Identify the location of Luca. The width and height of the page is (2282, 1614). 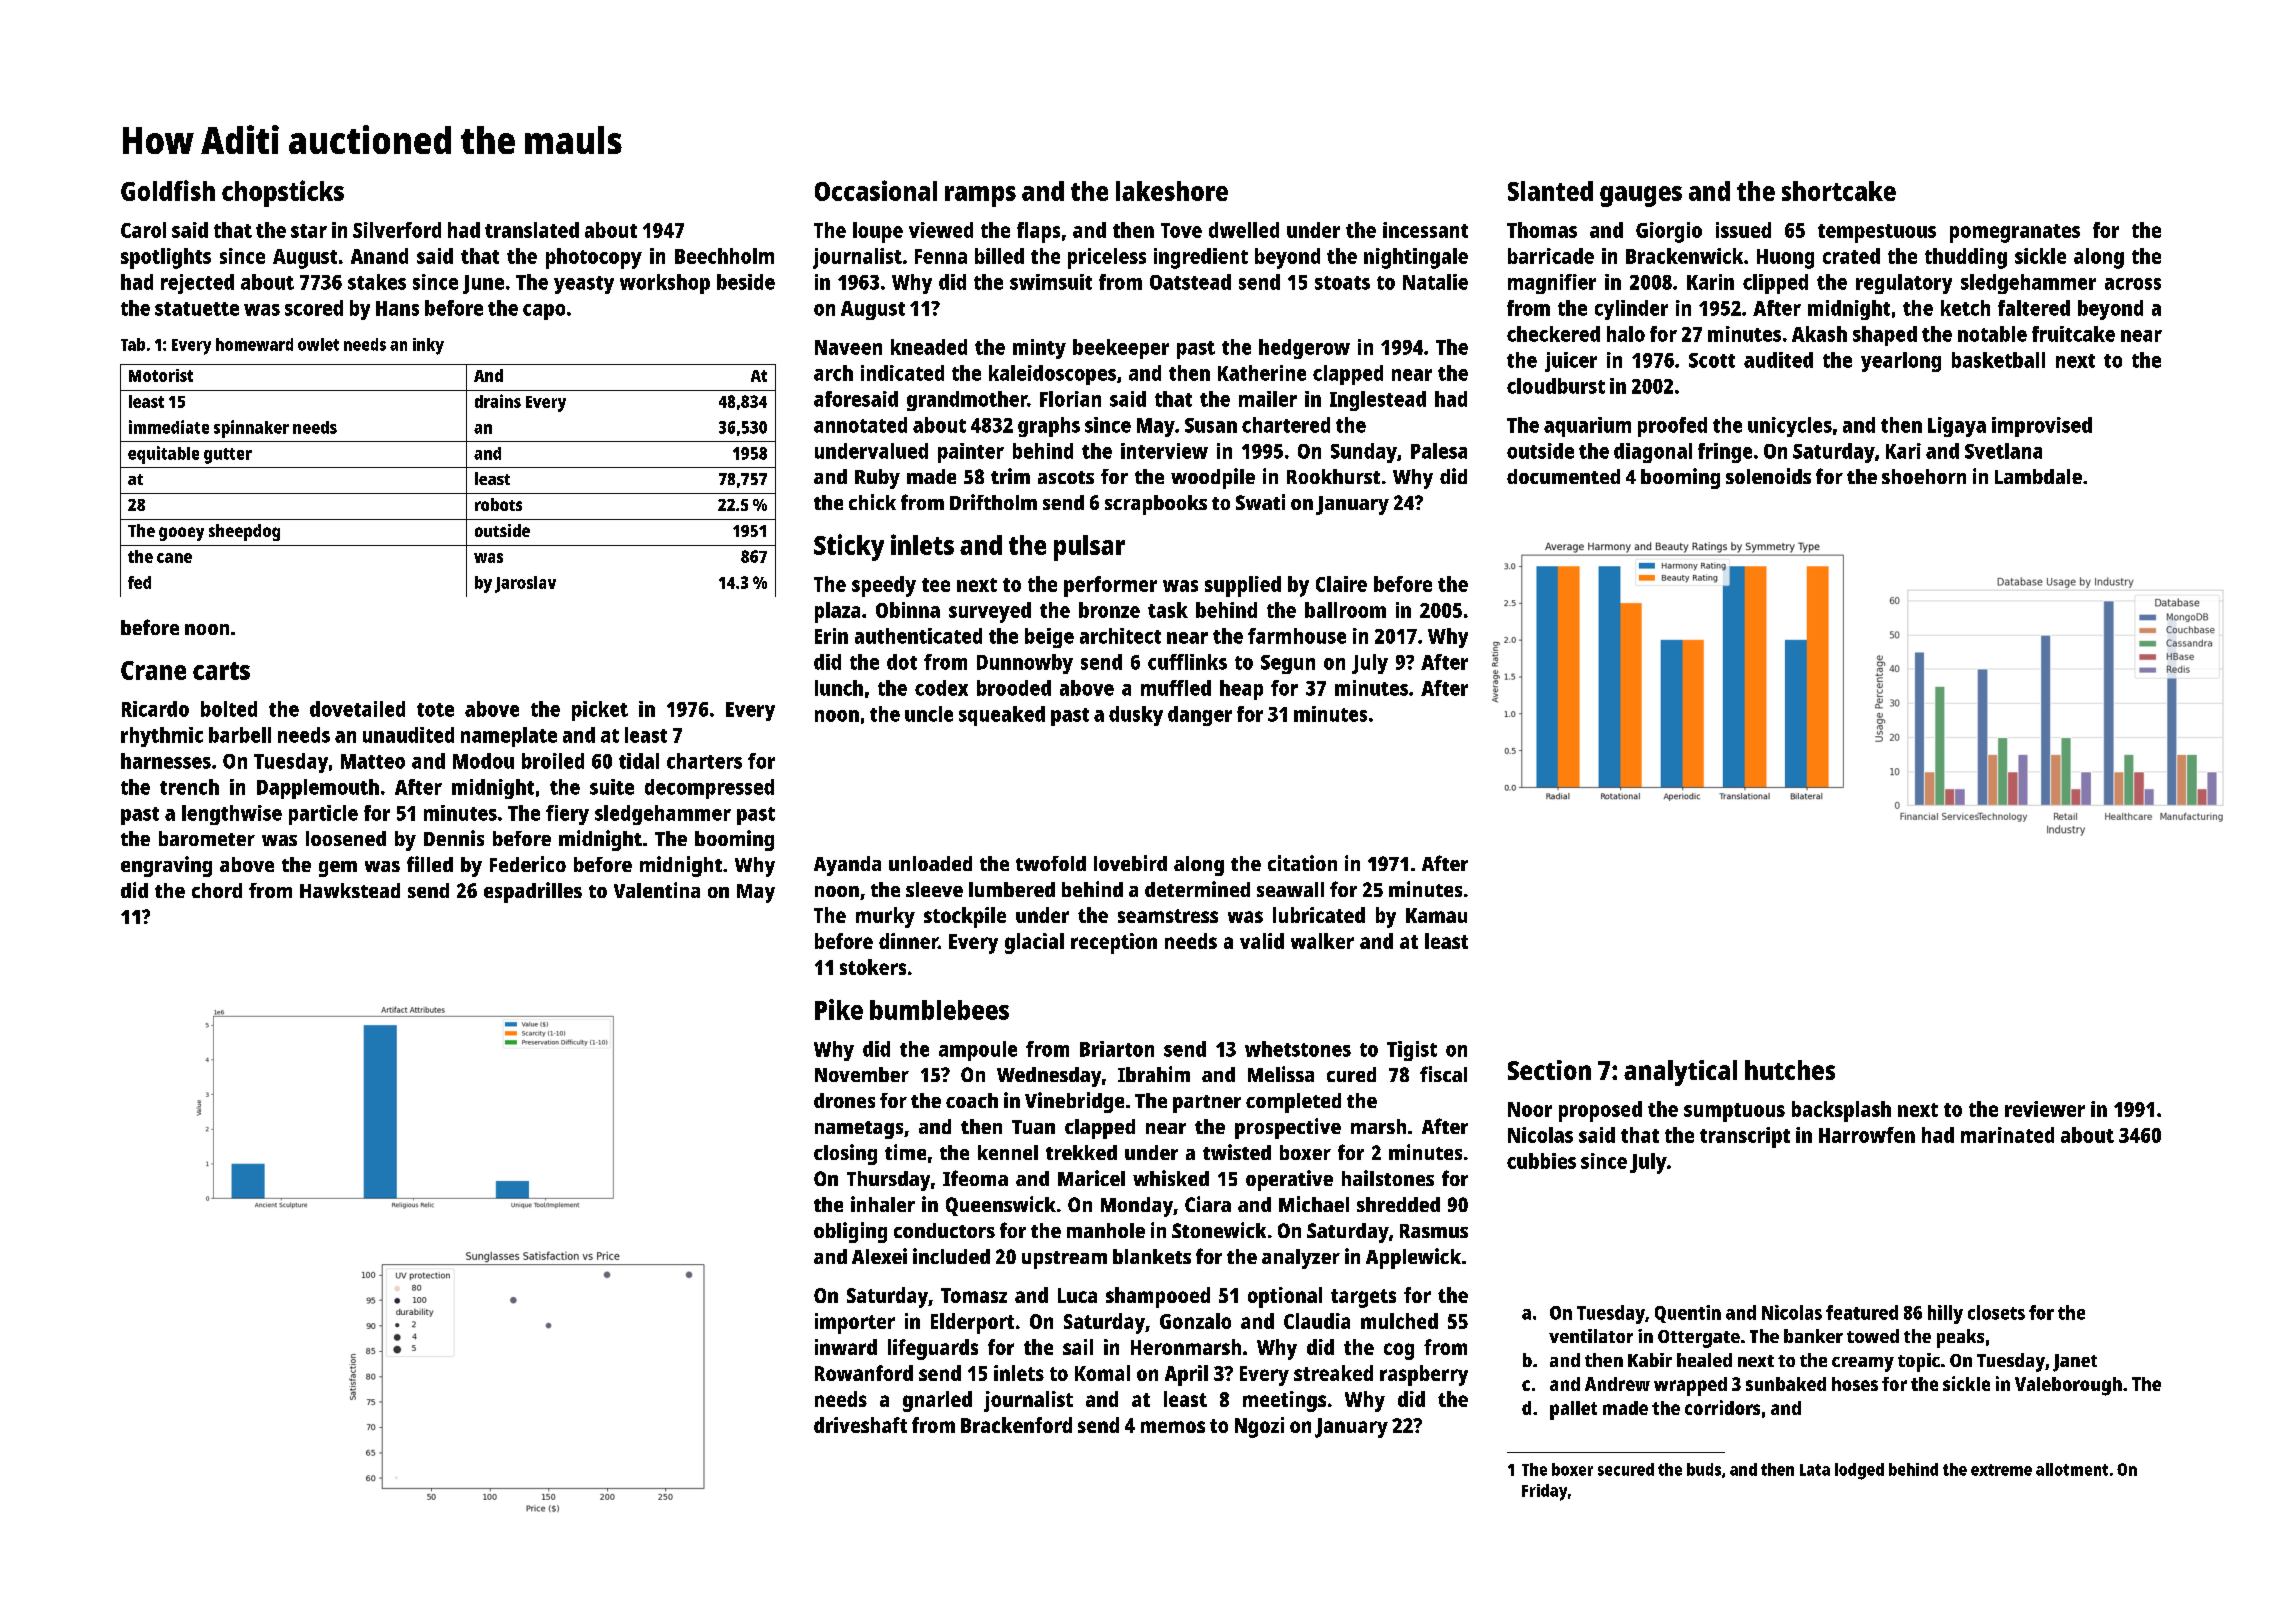
(1077, 1295).
